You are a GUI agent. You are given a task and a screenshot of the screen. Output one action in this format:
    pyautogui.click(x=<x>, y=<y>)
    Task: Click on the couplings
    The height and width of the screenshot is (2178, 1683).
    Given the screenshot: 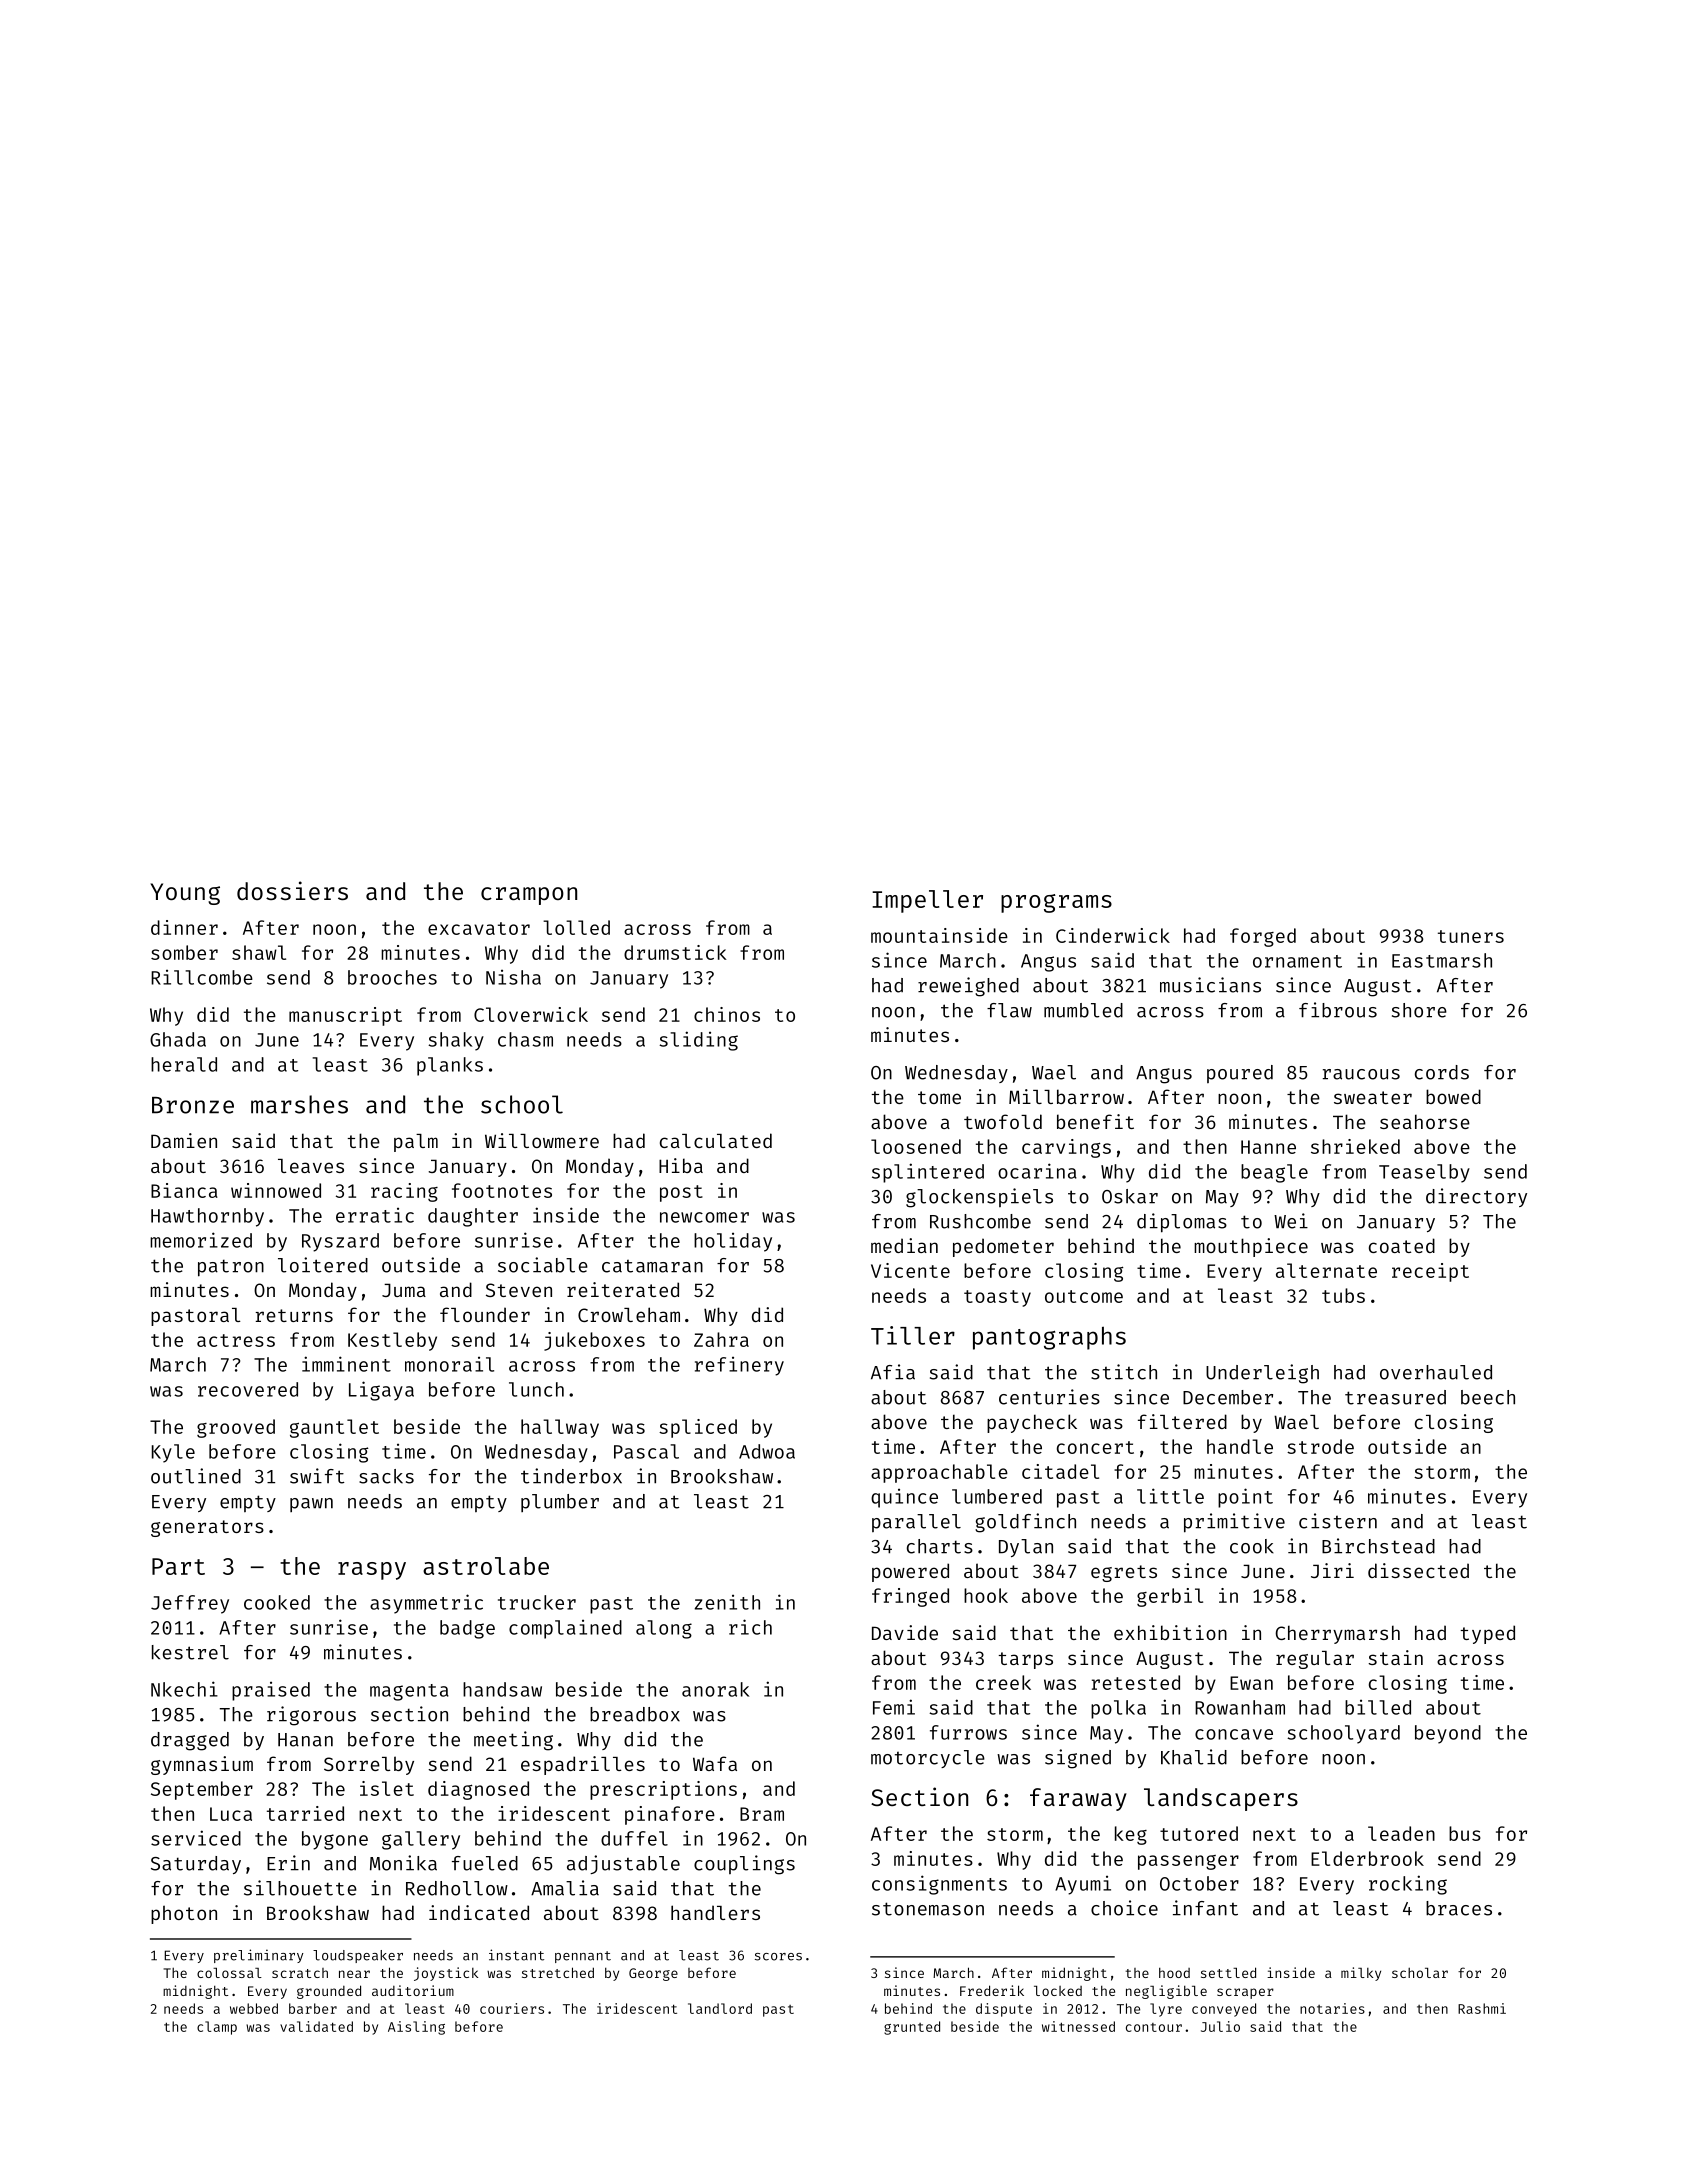 What is the action you would take?
    pyautogui.click(x=744, y=1865)
